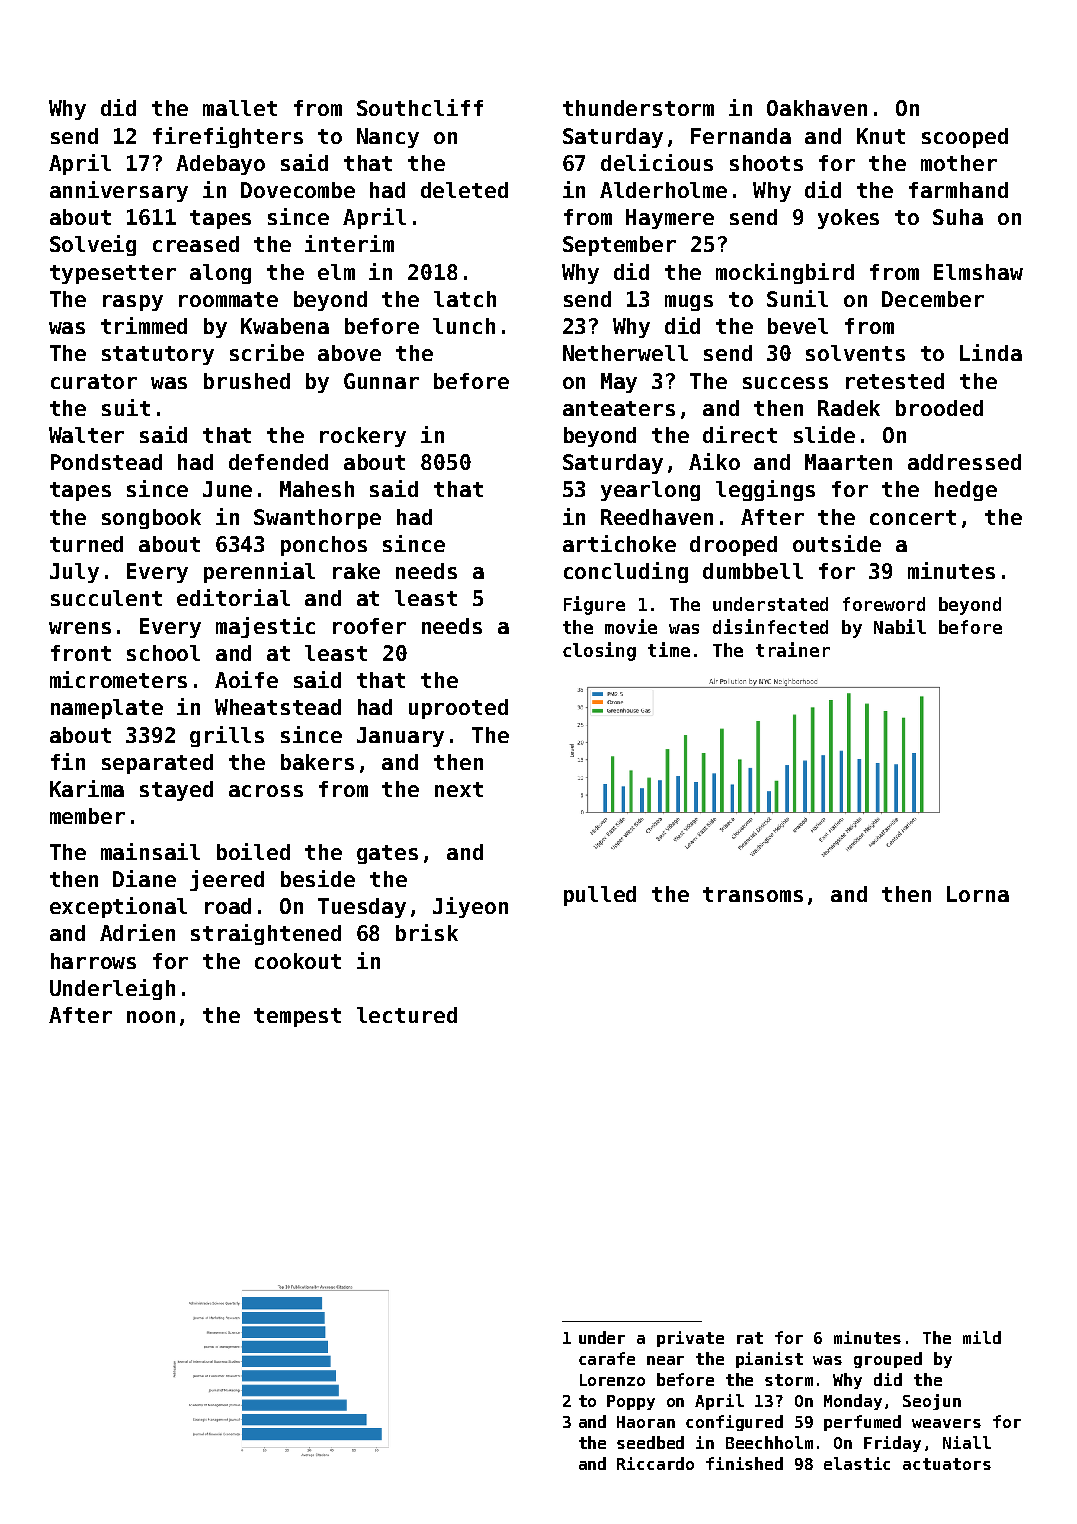 The width and height of the screenshot is (1077, 1524). Describe the element at coordinates (978, 894) in the screenshot. I see `Lorna` at that location.
